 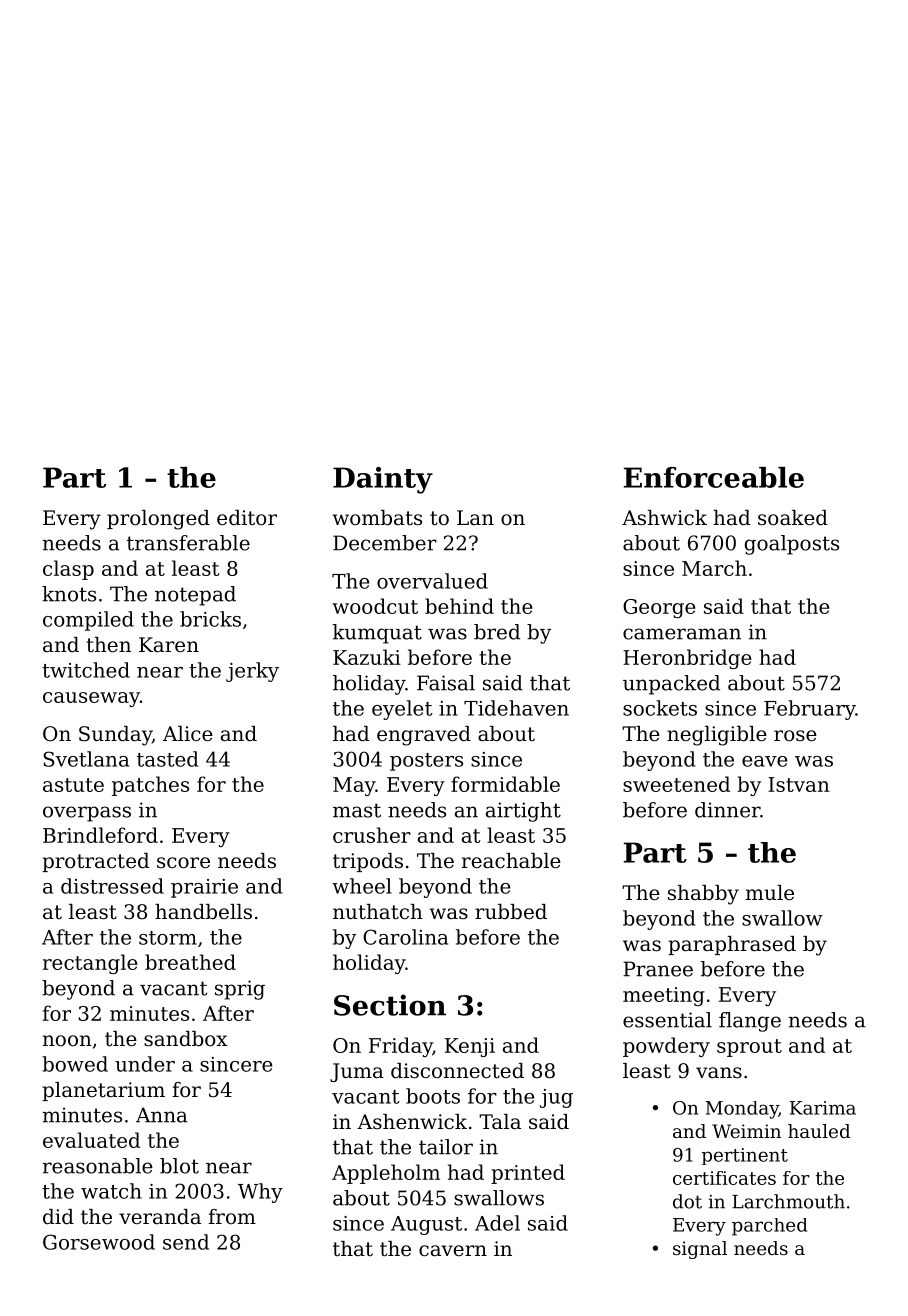 What do you see at coordinates (516, 708) in the image?
I see `Tidehaven` at bounding box center [516, 708].
